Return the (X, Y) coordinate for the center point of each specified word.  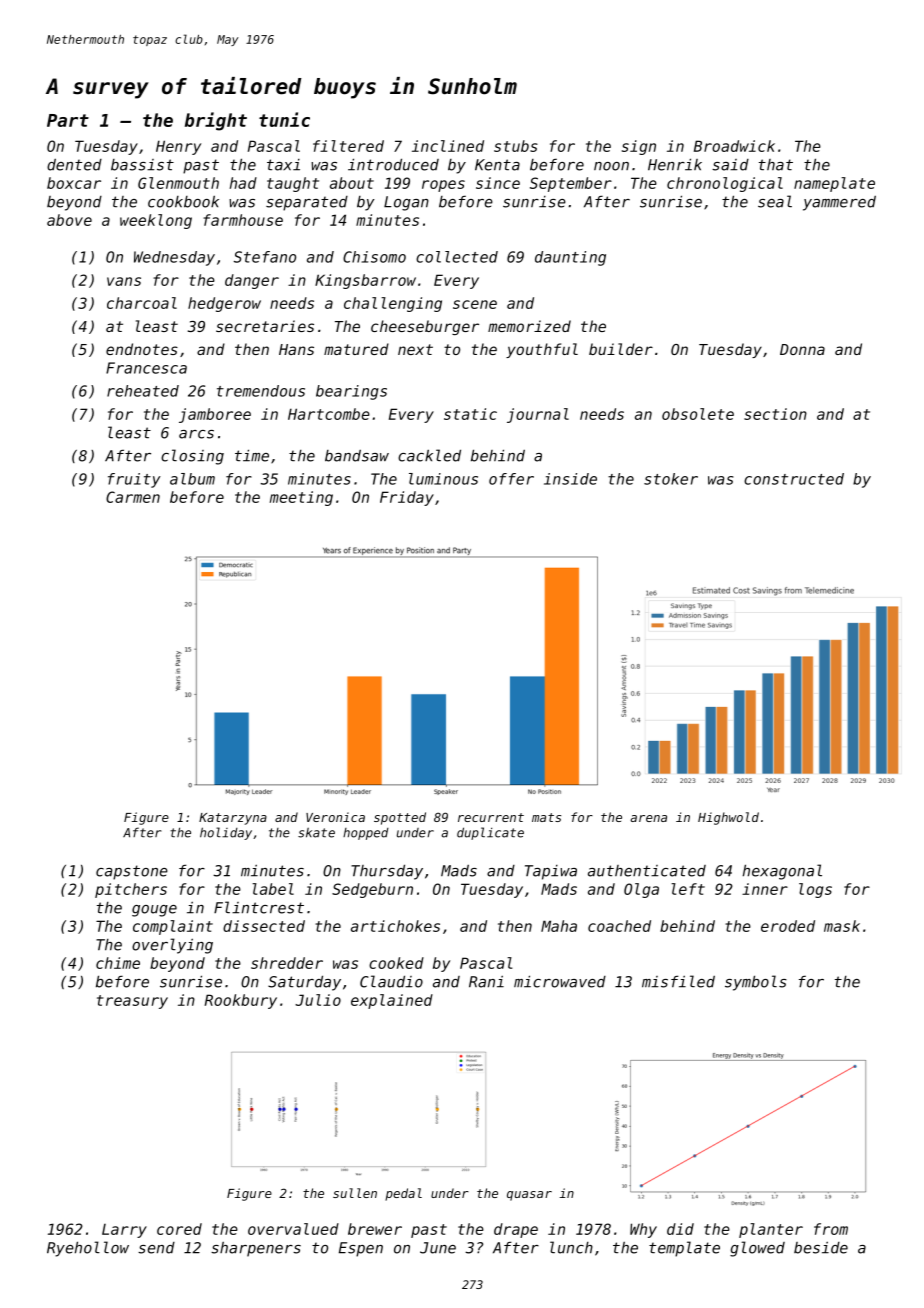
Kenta (497, 165)
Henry (178, 147)
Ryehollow (88, 1249)
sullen (355, 1193)
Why (643, 1230)
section (775, 414)
